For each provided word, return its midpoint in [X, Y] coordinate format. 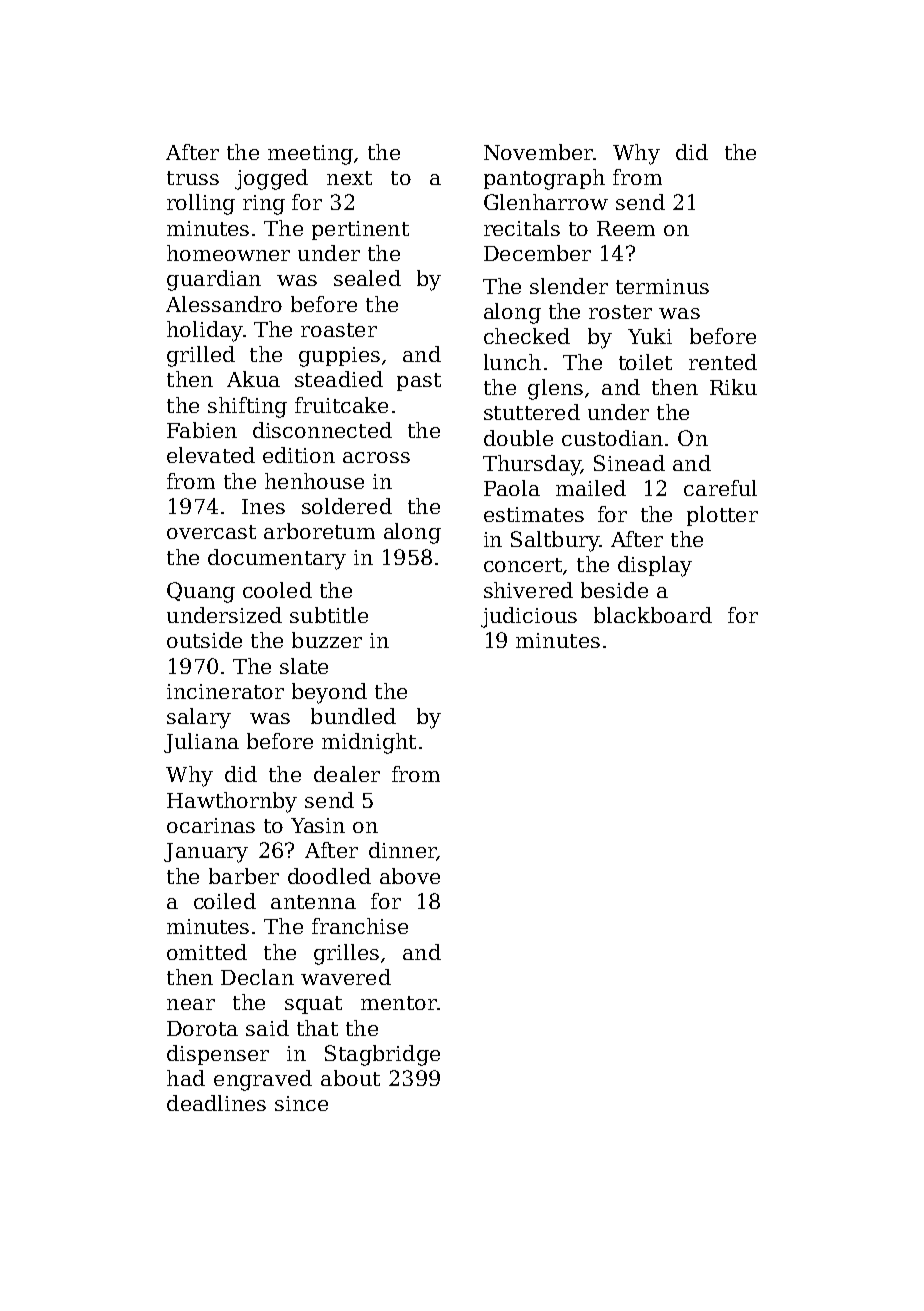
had [186, 1078]
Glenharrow [546, 202]
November [538, 152]
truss [193, 178]
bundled [353, 716]
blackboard [653, 615]
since [301, 1103]
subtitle [329, 615]
